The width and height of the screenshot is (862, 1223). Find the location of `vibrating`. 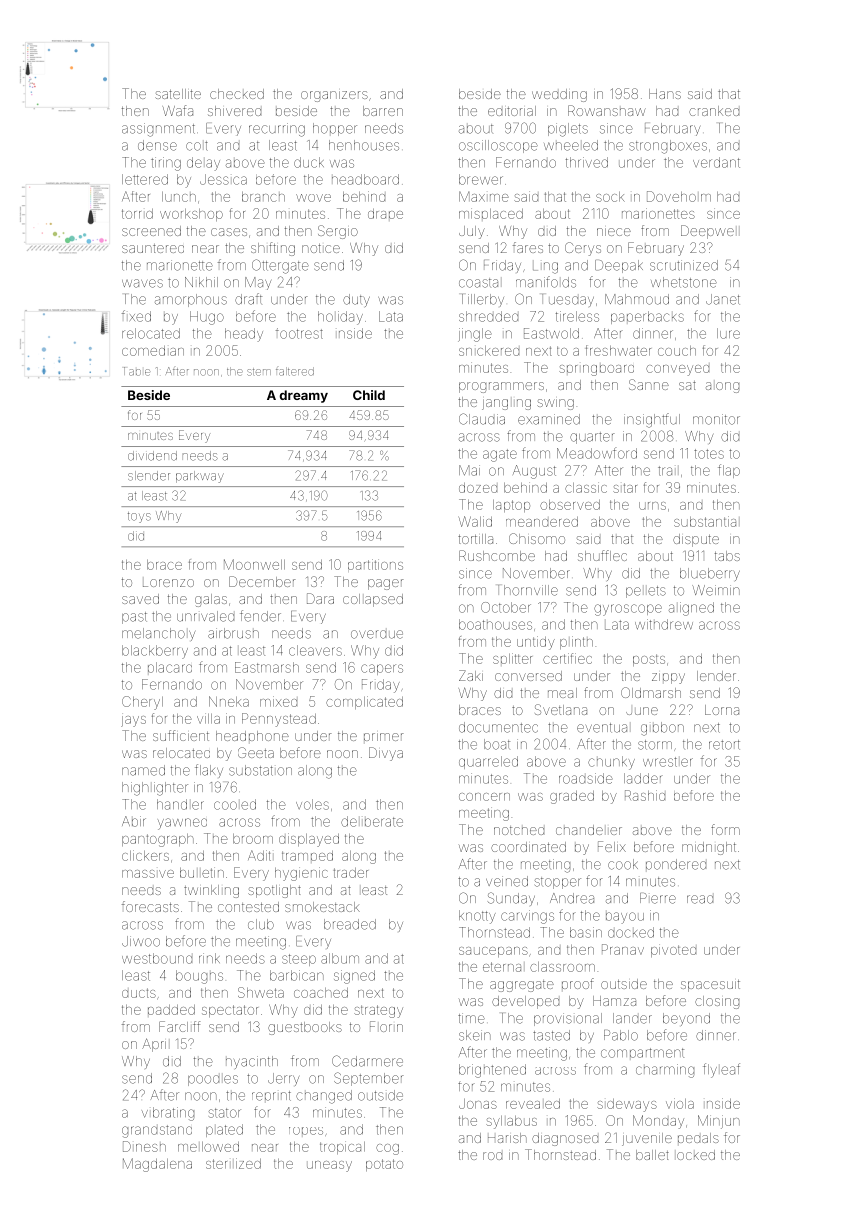

vibrating is located at coordinates (168, 1114).
